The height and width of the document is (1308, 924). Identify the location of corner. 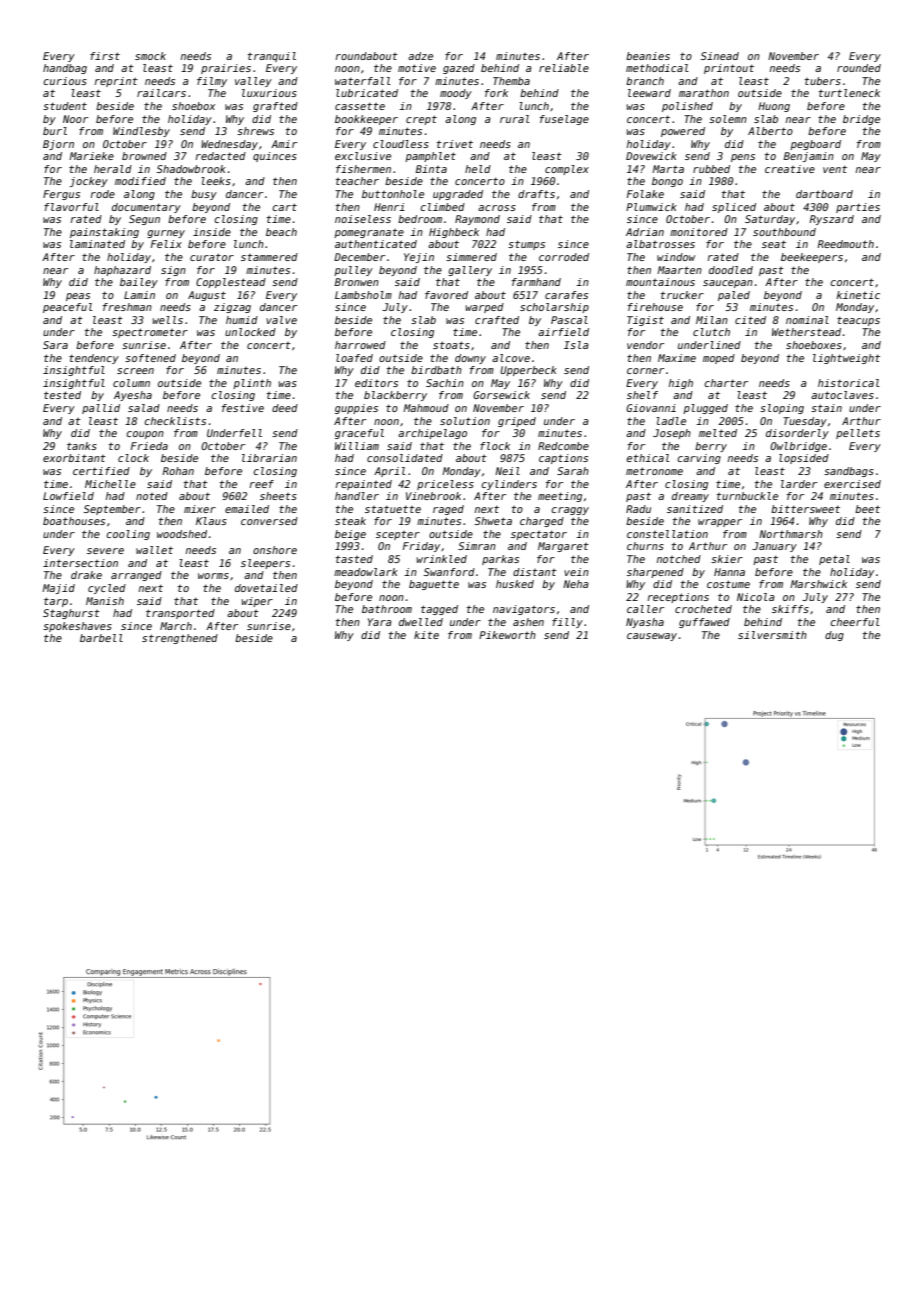
(645, 371).
